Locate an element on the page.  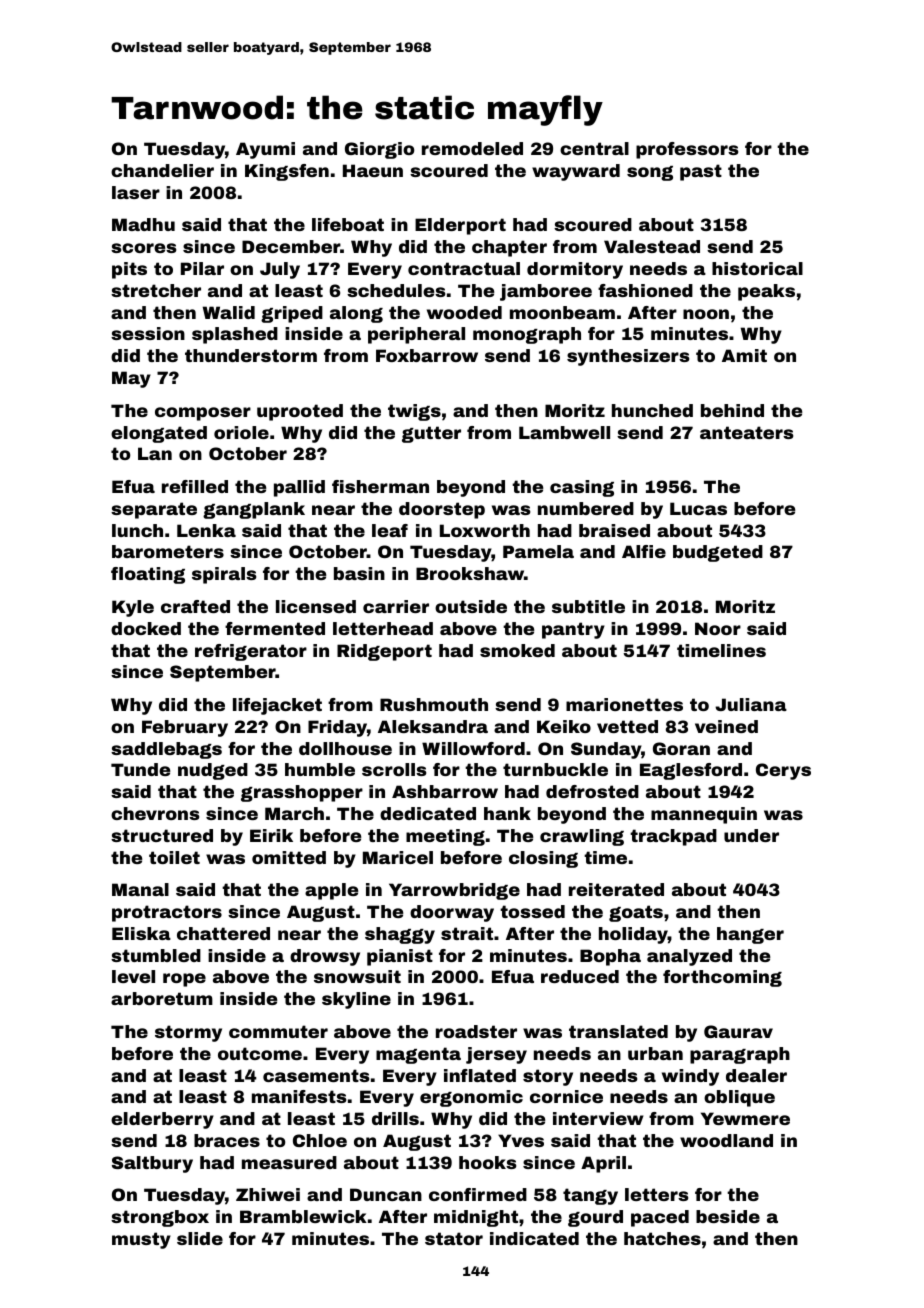
outside is located at coordinates (471, 606).
